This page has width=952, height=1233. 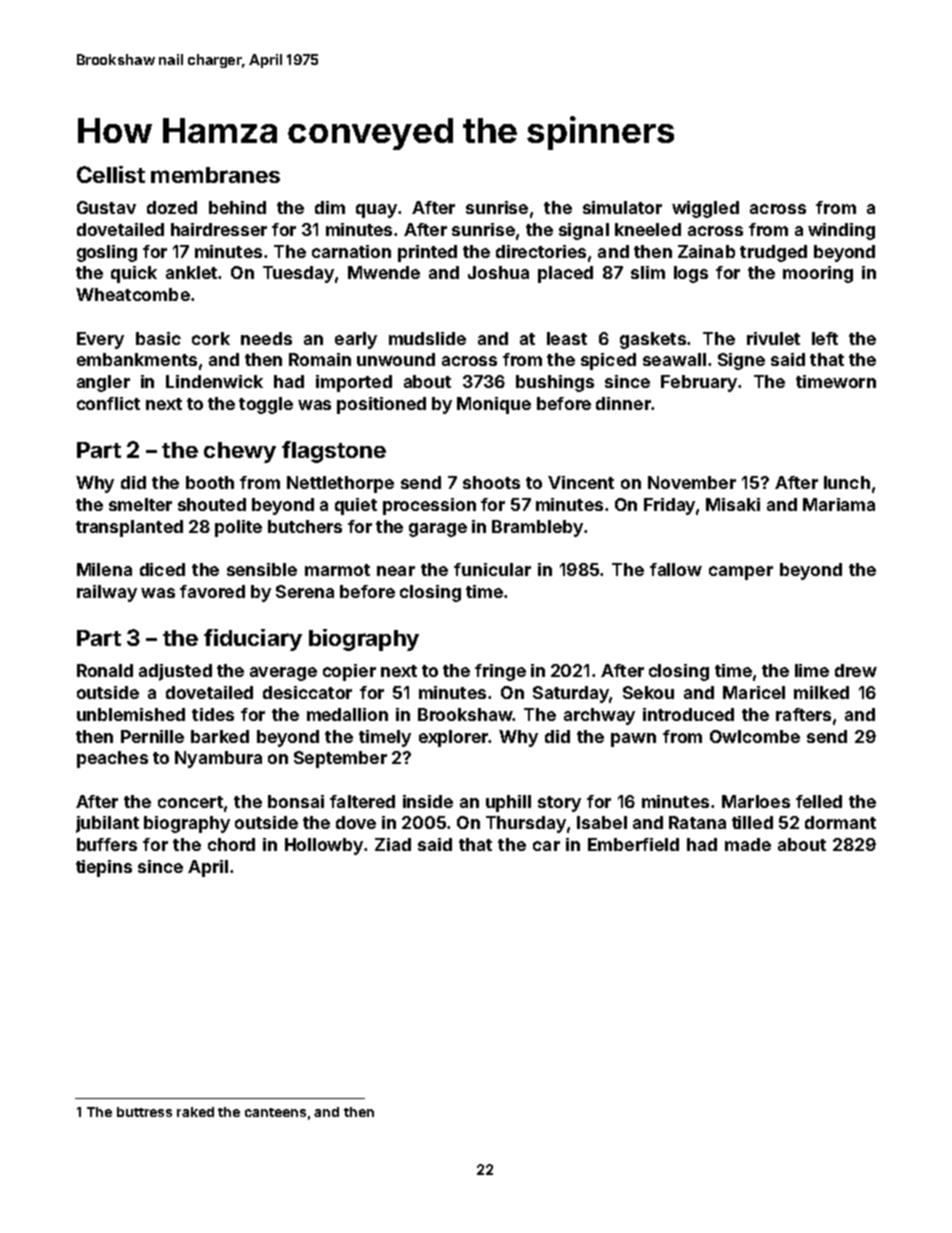 What do you see at coordinates (215, 175) in the page?
I see `membranes` at bounding box center [215, 175].
